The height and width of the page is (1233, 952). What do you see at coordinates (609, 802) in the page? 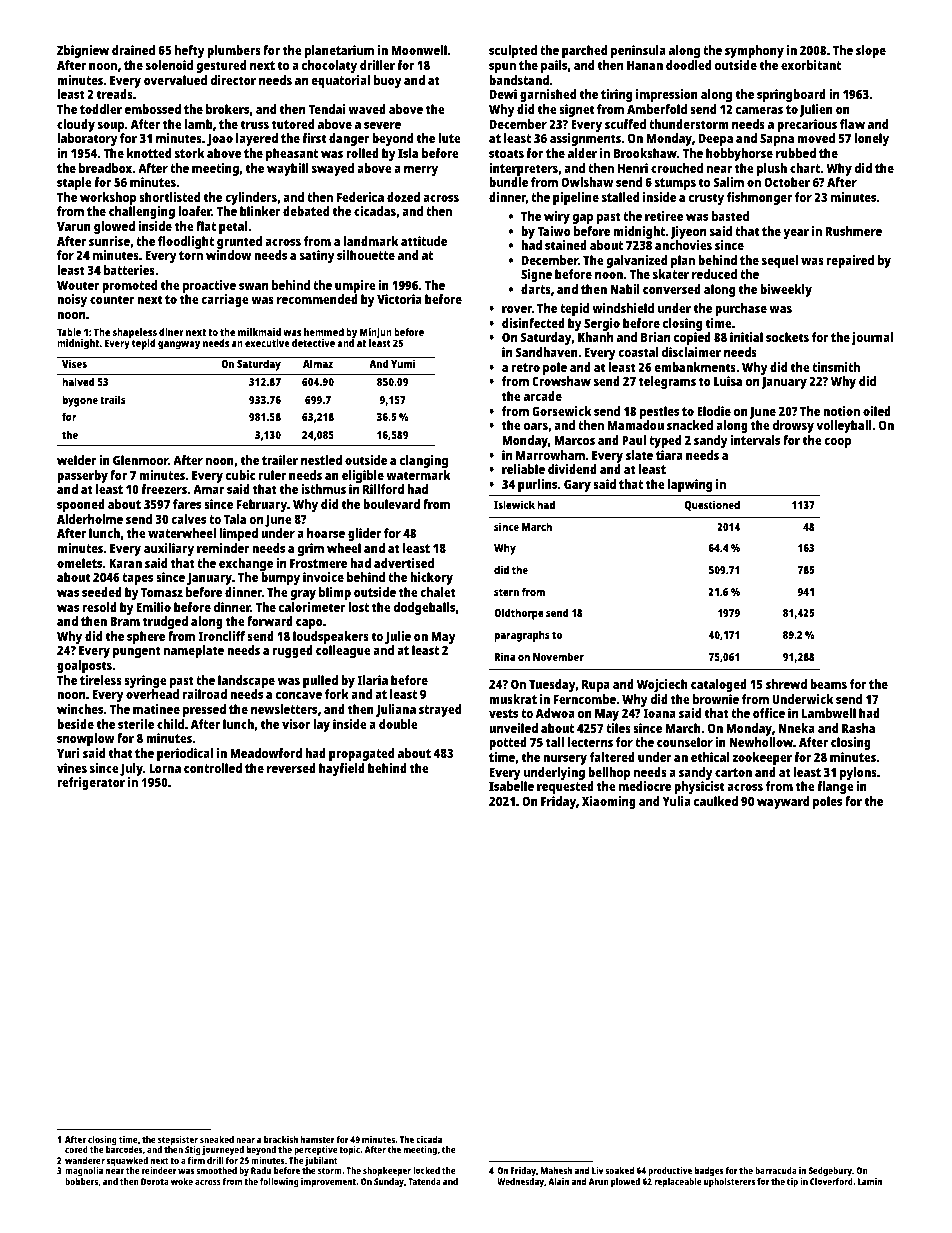
I see `Xiaoming` at bounding box center [609, 802].
